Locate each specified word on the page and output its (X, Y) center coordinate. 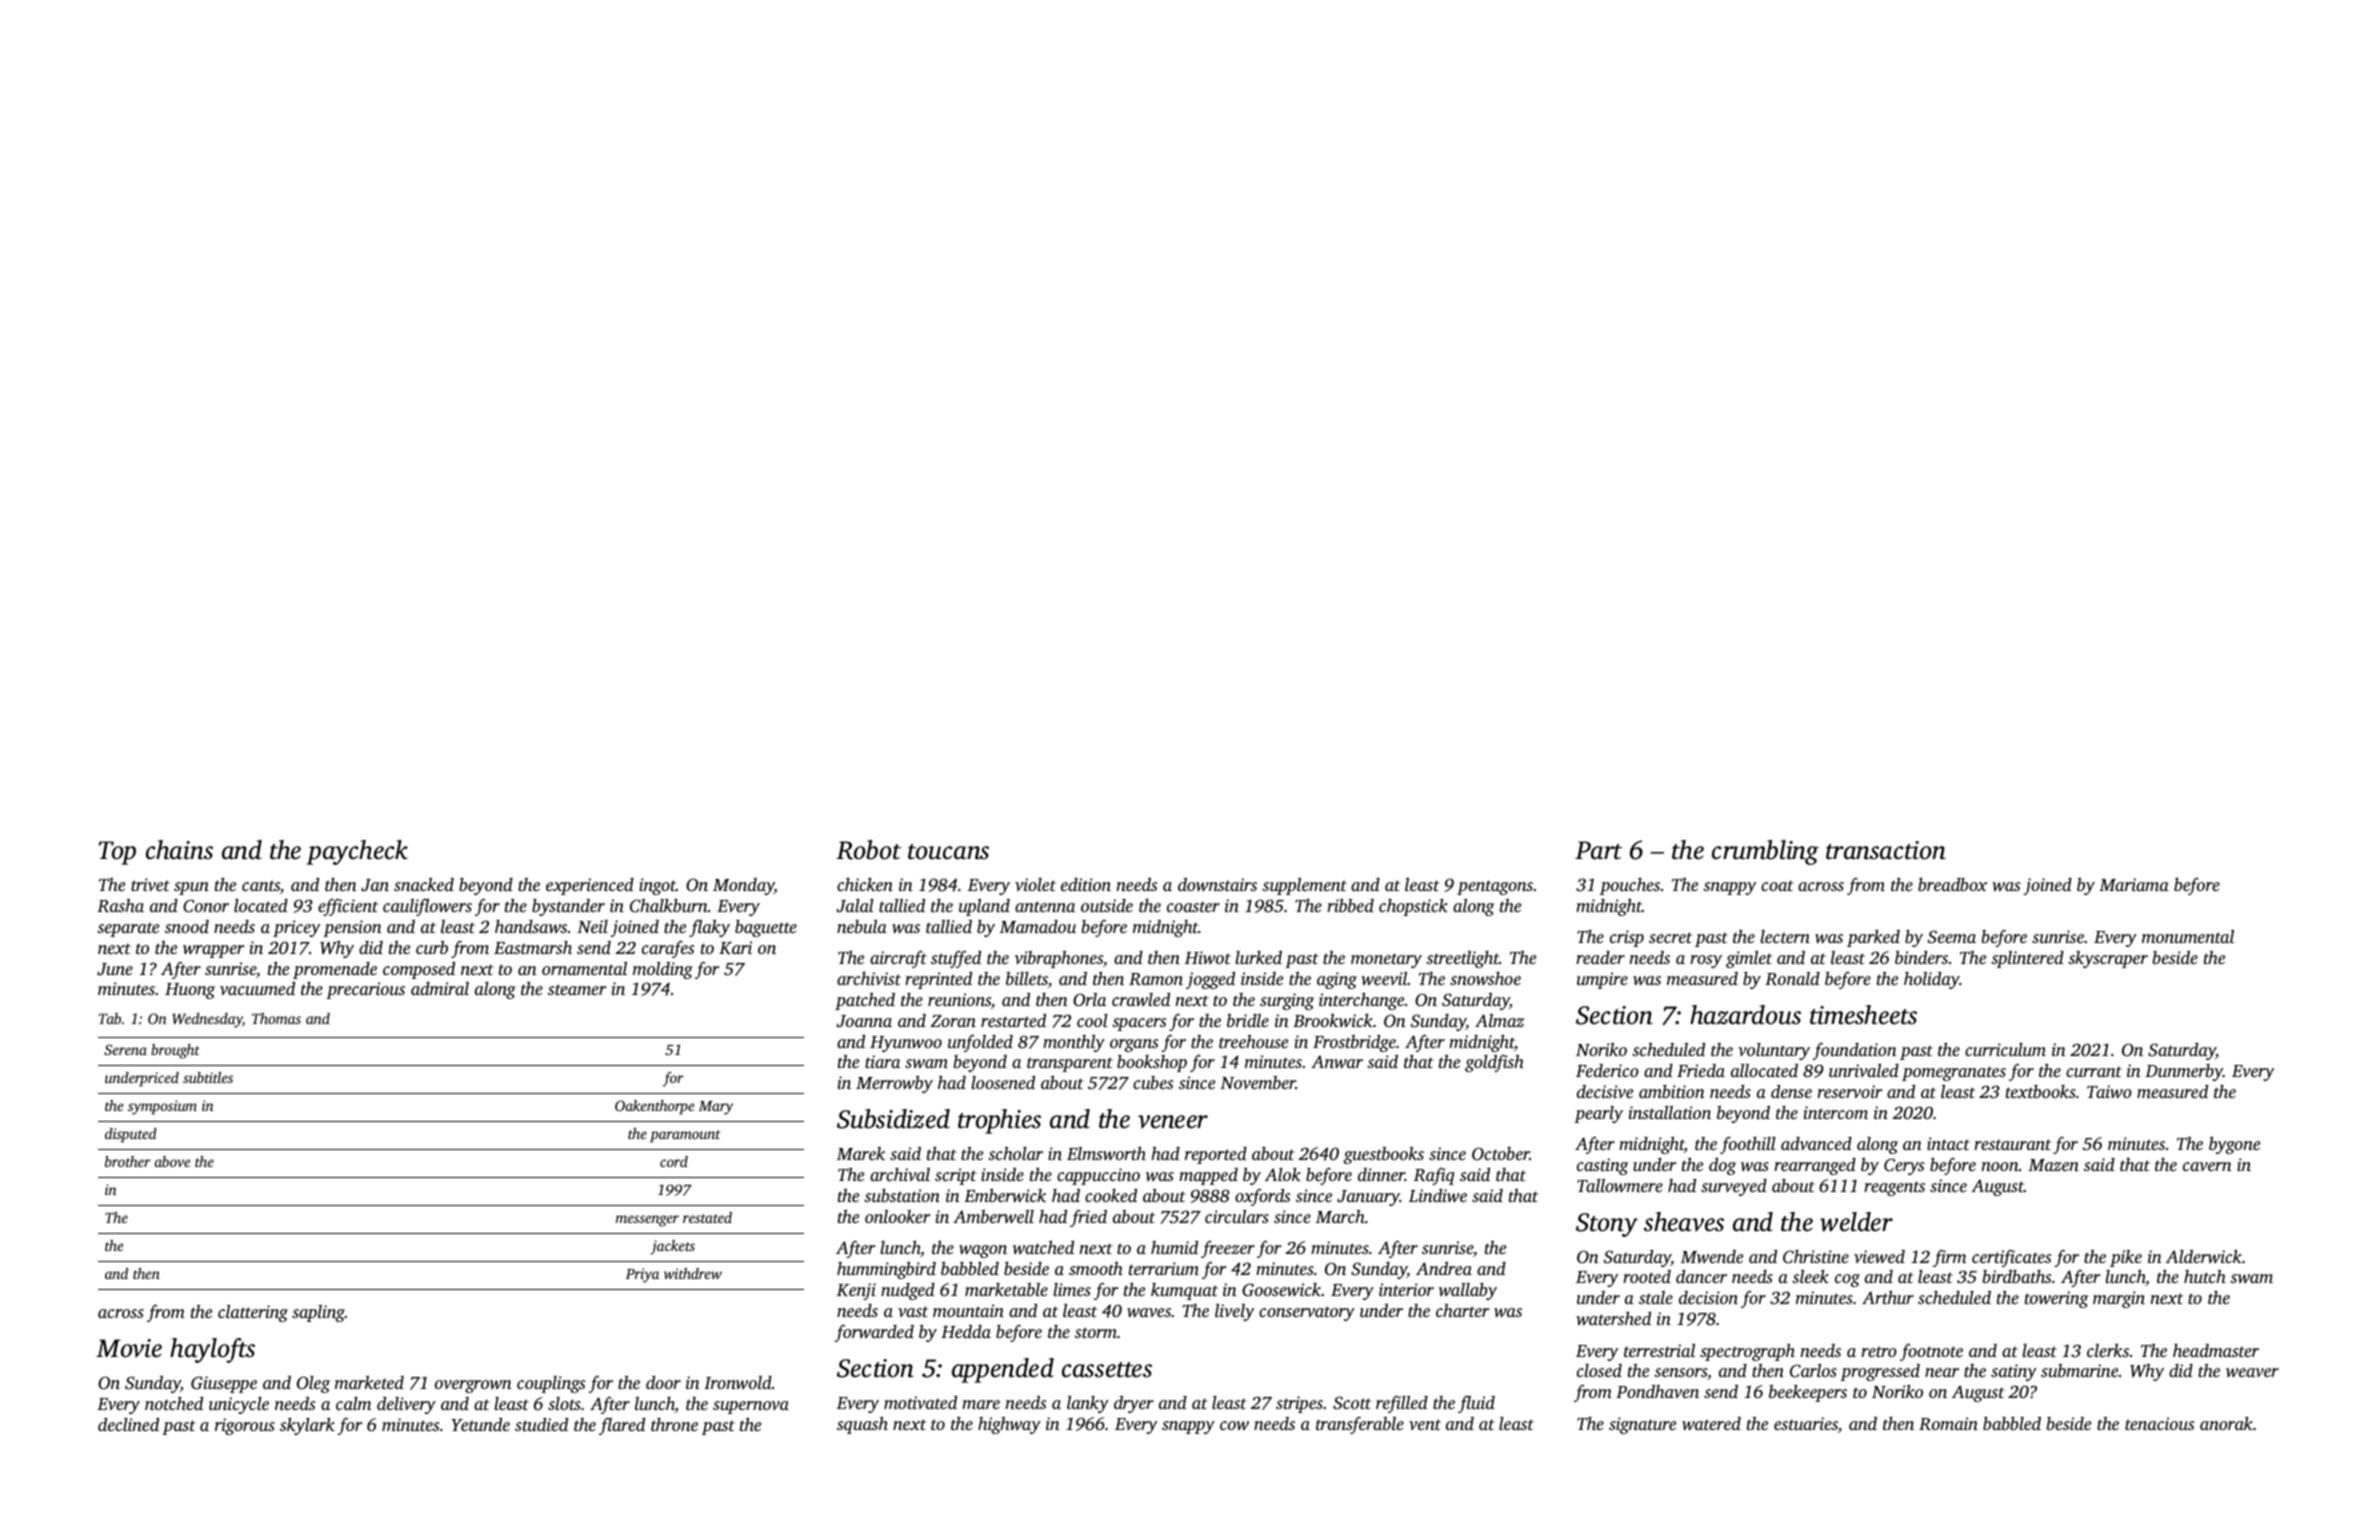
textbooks (2041, 1091)
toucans (948, 852)
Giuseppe (224, 1384)
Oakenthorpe (654, 1107)
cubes (1153, 1082)
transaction (1886, 850)
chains (179, 850)
